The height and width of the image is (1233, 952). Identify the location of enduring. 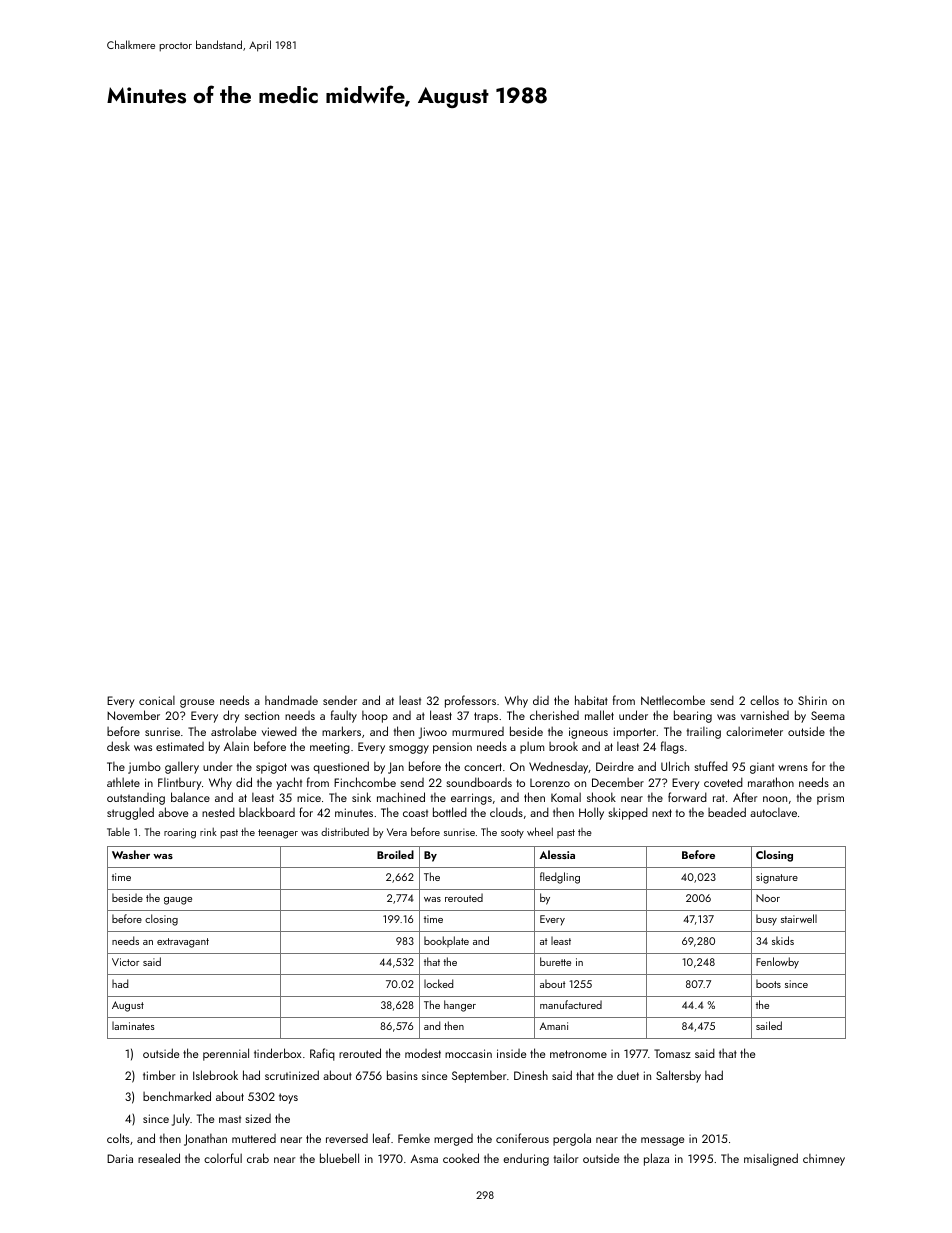
(526, 1159).
